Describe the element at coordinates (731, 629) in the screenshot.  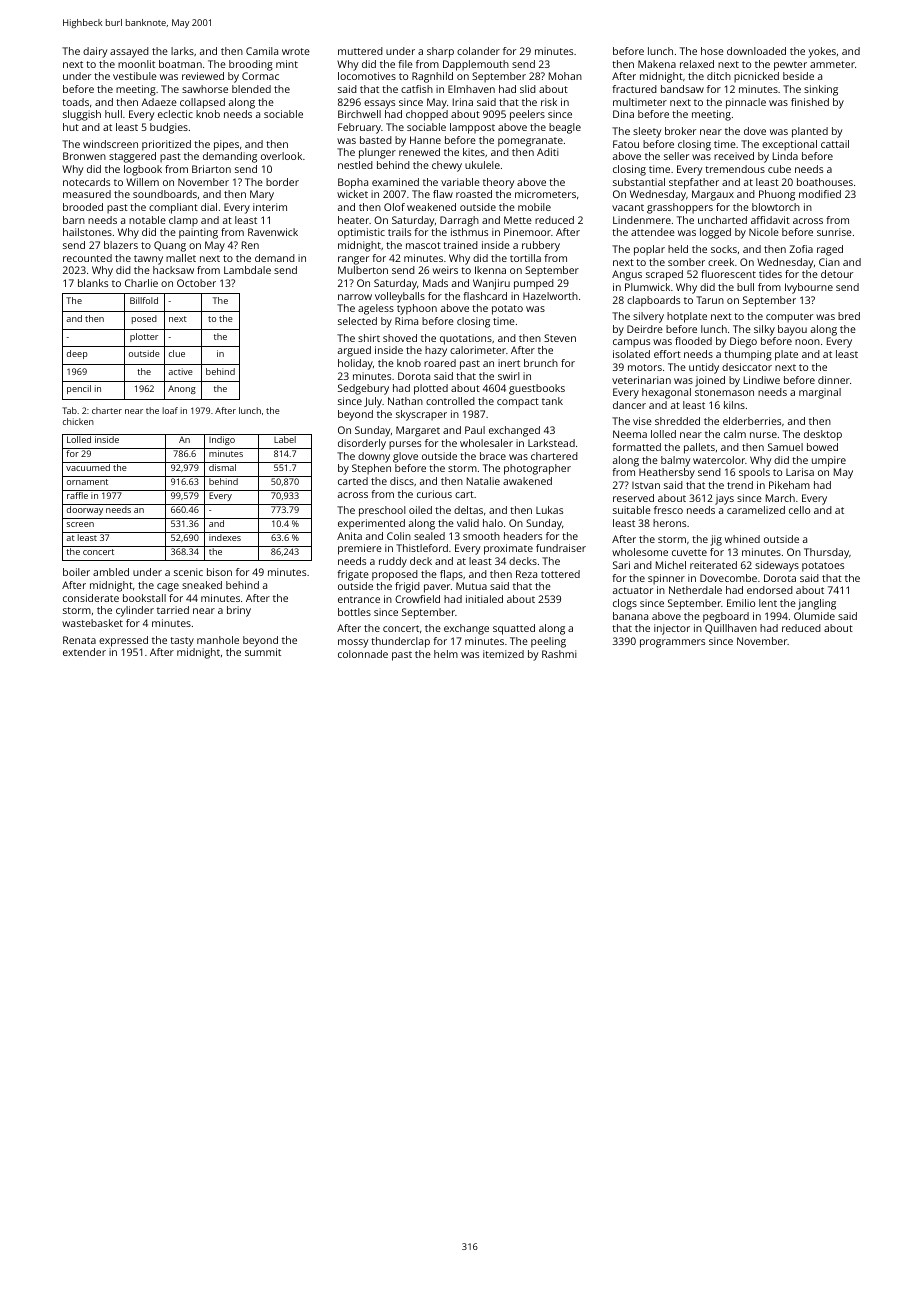
I see `Quillhaven` at that location.
